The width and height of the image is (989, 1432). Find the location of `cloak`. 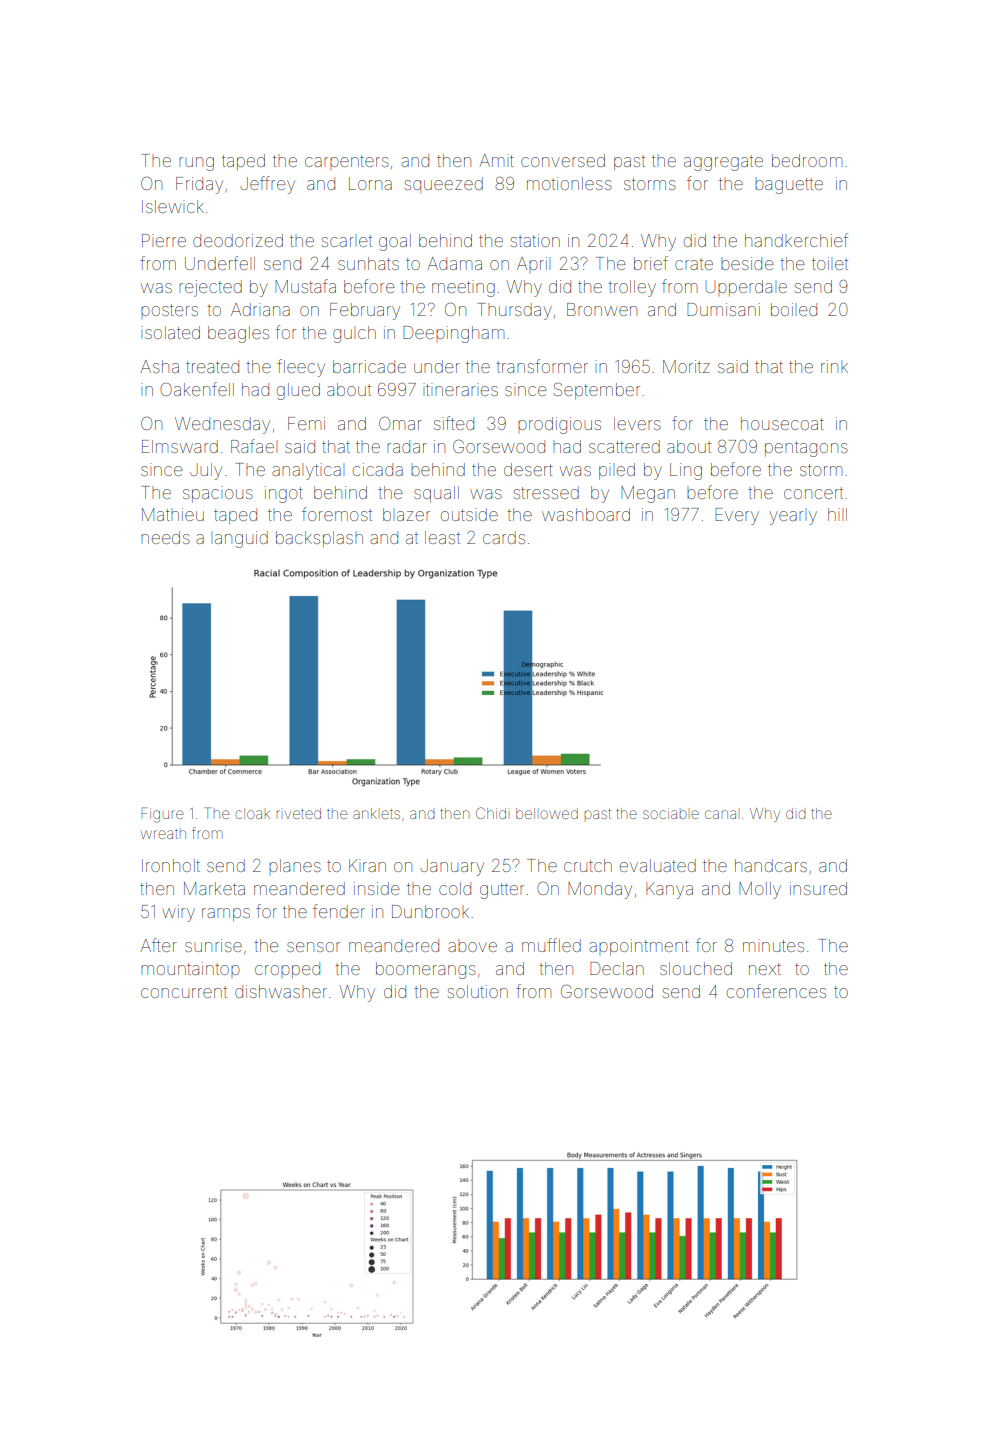

cloak is located at coordinates (252, 813).
